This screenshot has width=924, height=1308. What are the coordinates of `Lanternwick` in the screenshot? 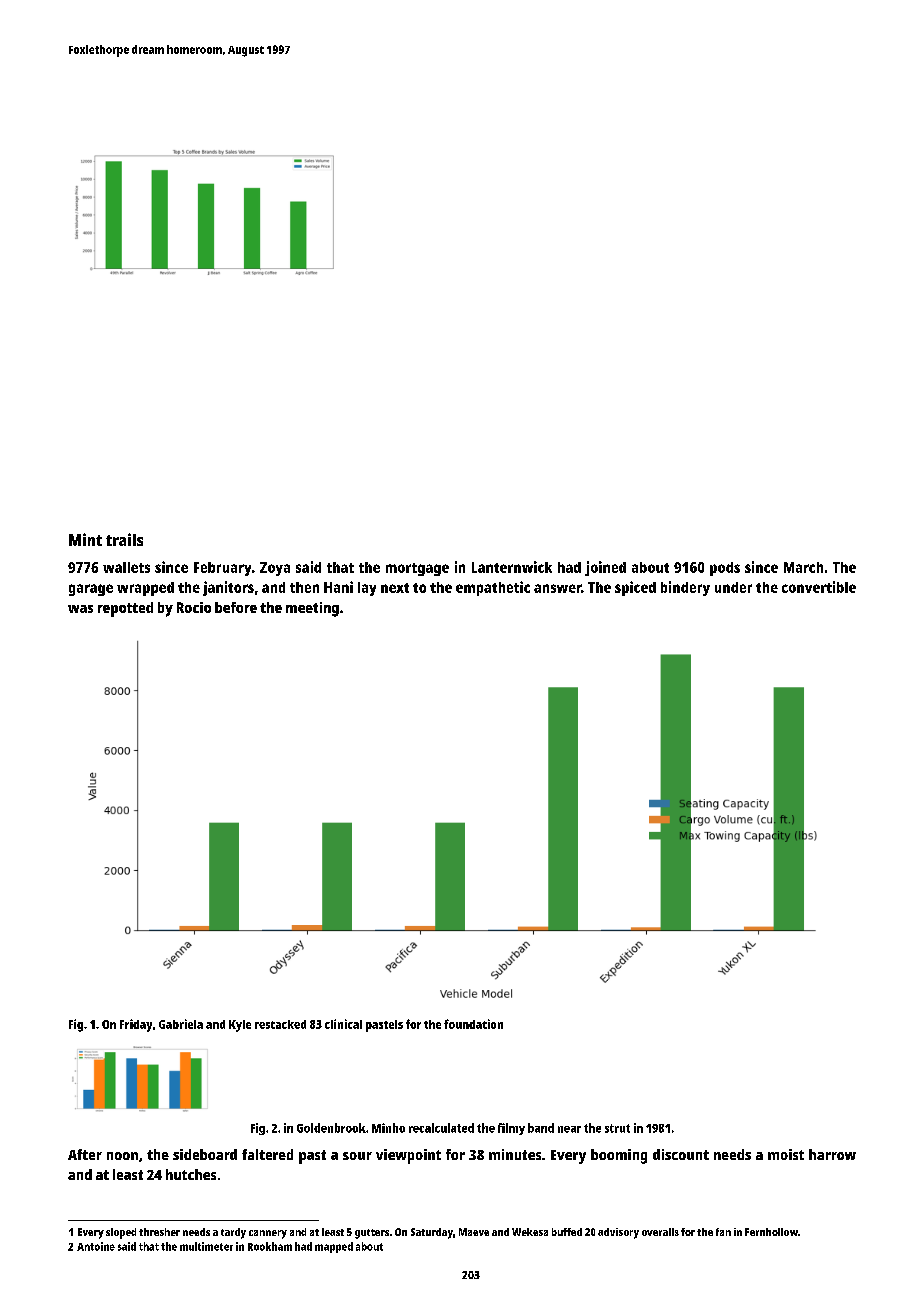 It's located at (512, 567).
